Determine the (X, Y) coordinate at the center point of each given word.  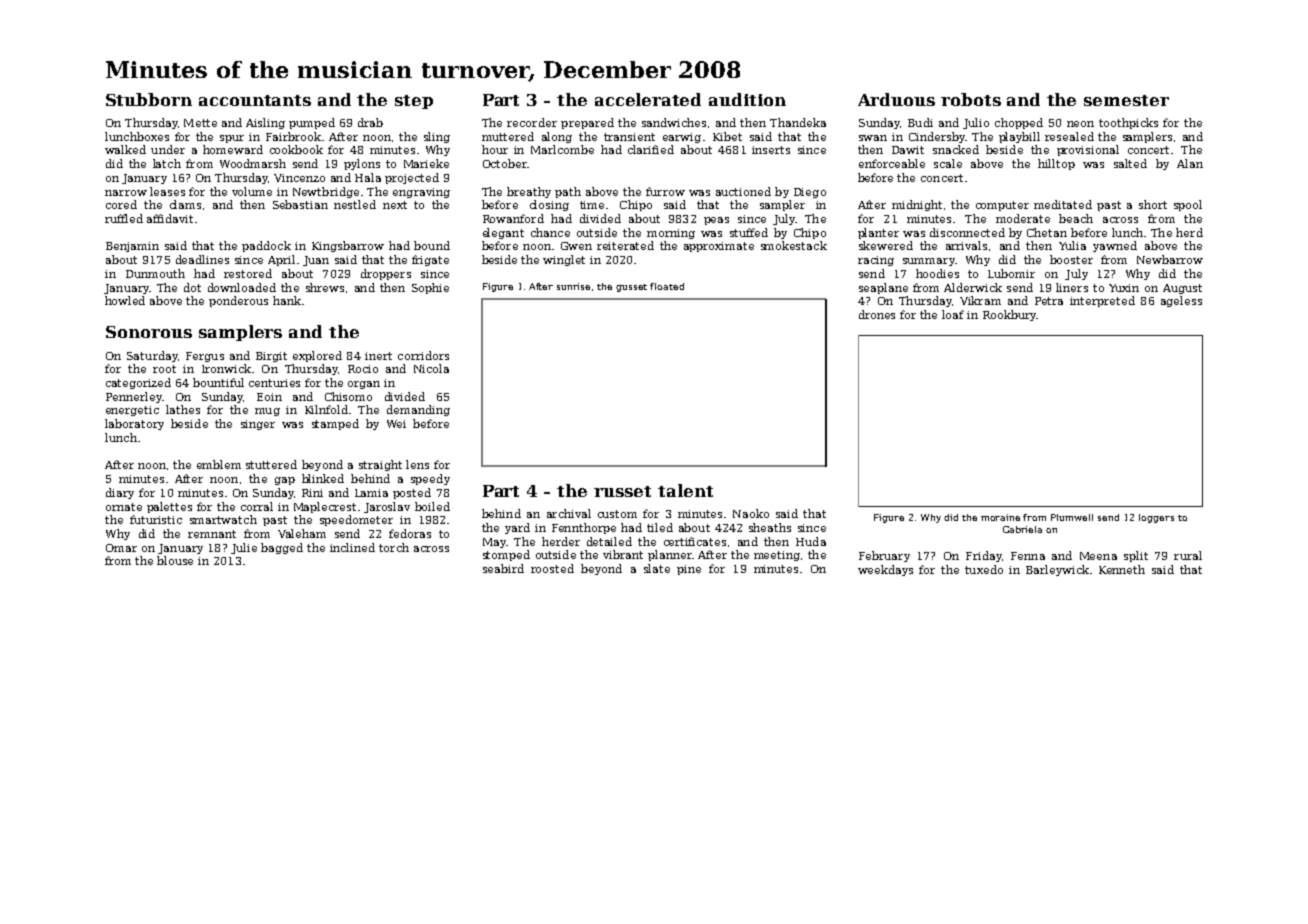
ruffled (124, 218)
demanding (418, 410)
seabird (503, 568)
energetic (132, 411)
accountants (255, 100)
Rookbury (1010, 315)
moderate (1023, 218)
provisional (1088, 150)
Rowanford (513, 218)
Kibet (727, 136)
